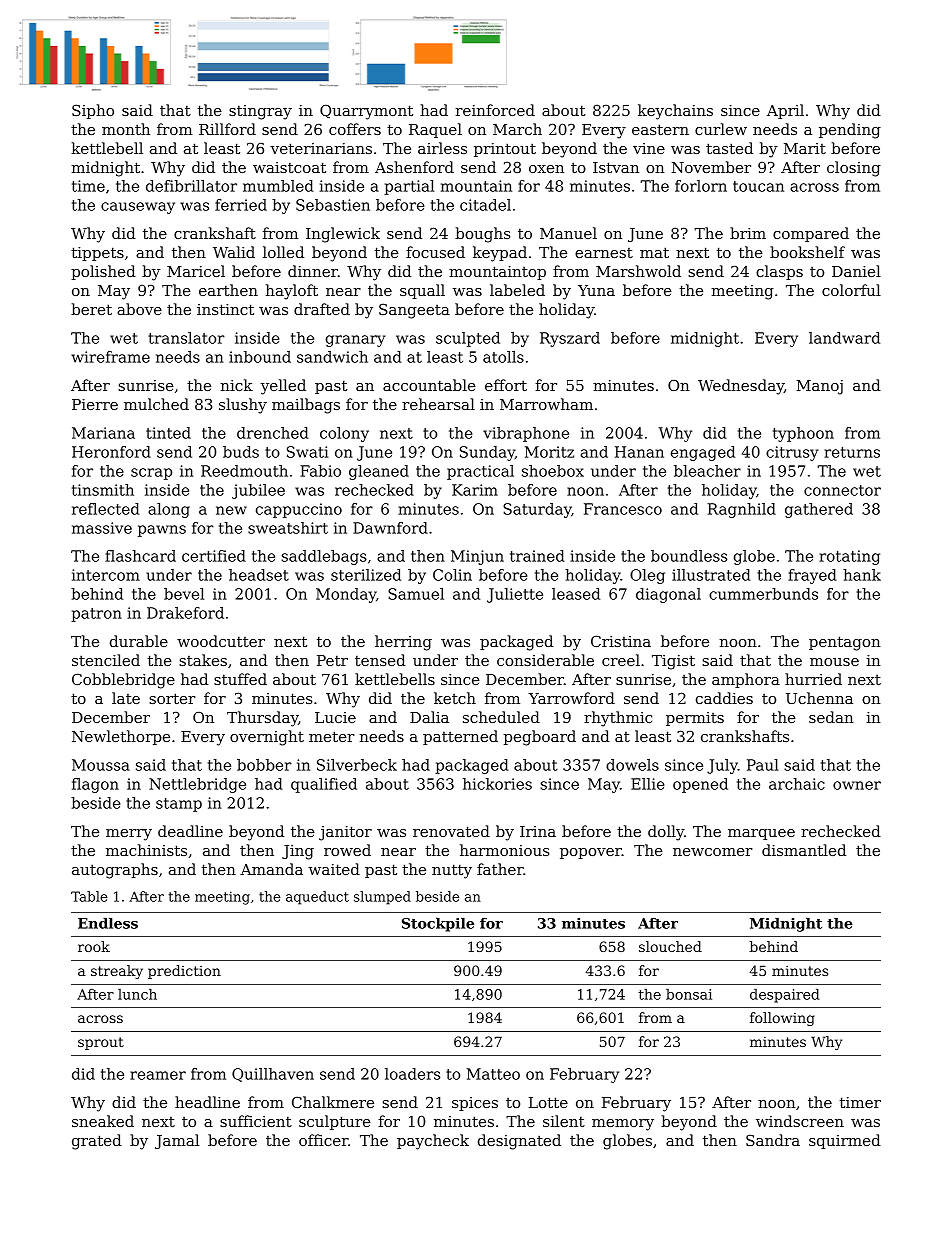 This screenshot has width=952, height=1233. What do you see at coordinates (403, 643) in the screenshot?
I see `herring` at bounding box center [403, 643].
